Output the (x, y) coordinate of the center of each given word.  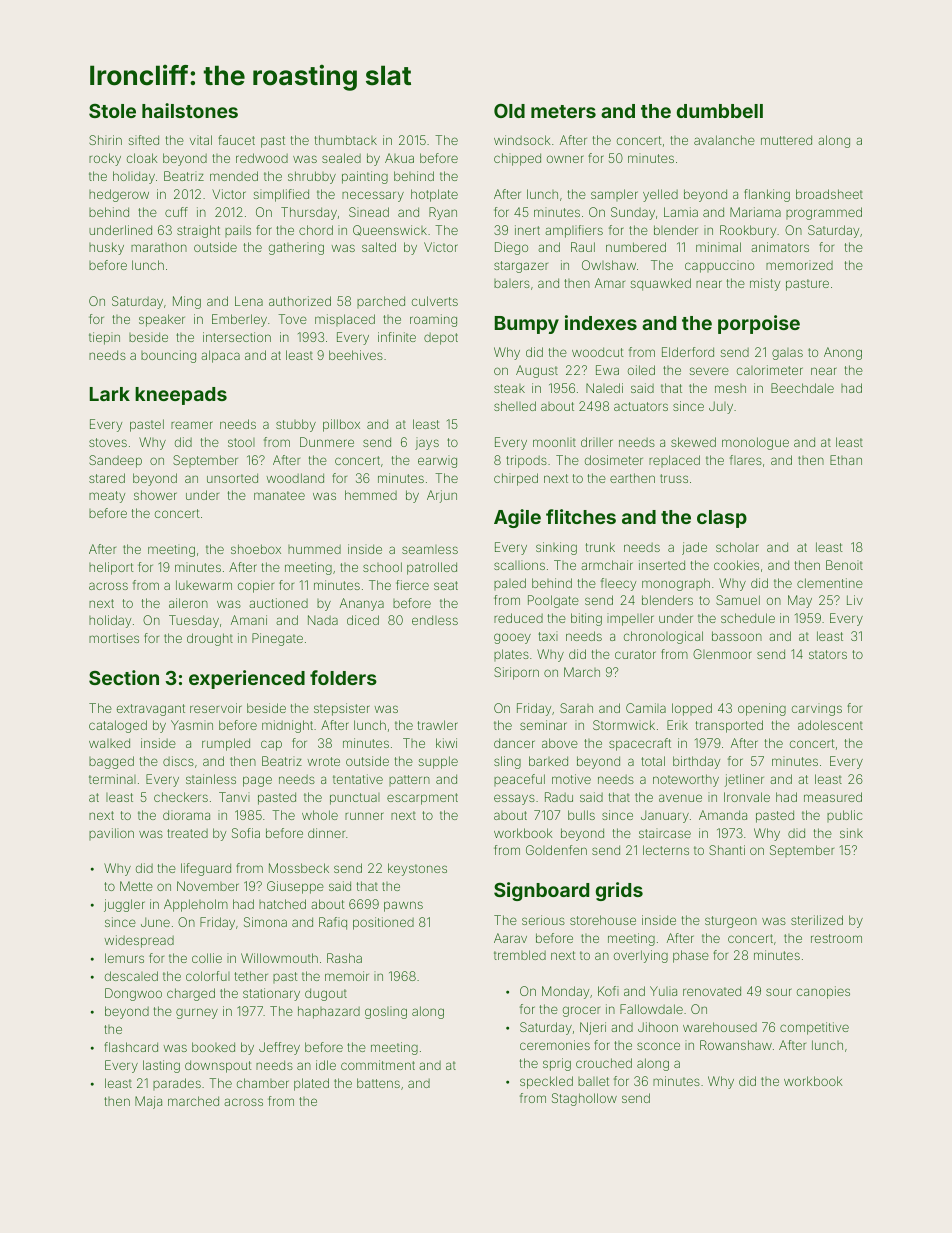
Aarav (510, 938)
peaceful (519, 780)
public (844, 816)
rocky (105, 159)
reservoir (216, 708)
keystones (417, 869)
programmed (824, 213)
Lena (249, 301)
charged (191, 994)
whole (320, 815)
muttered (786, 140)
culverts (435, 301)
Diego (511, 248)
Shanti (727, 850)
